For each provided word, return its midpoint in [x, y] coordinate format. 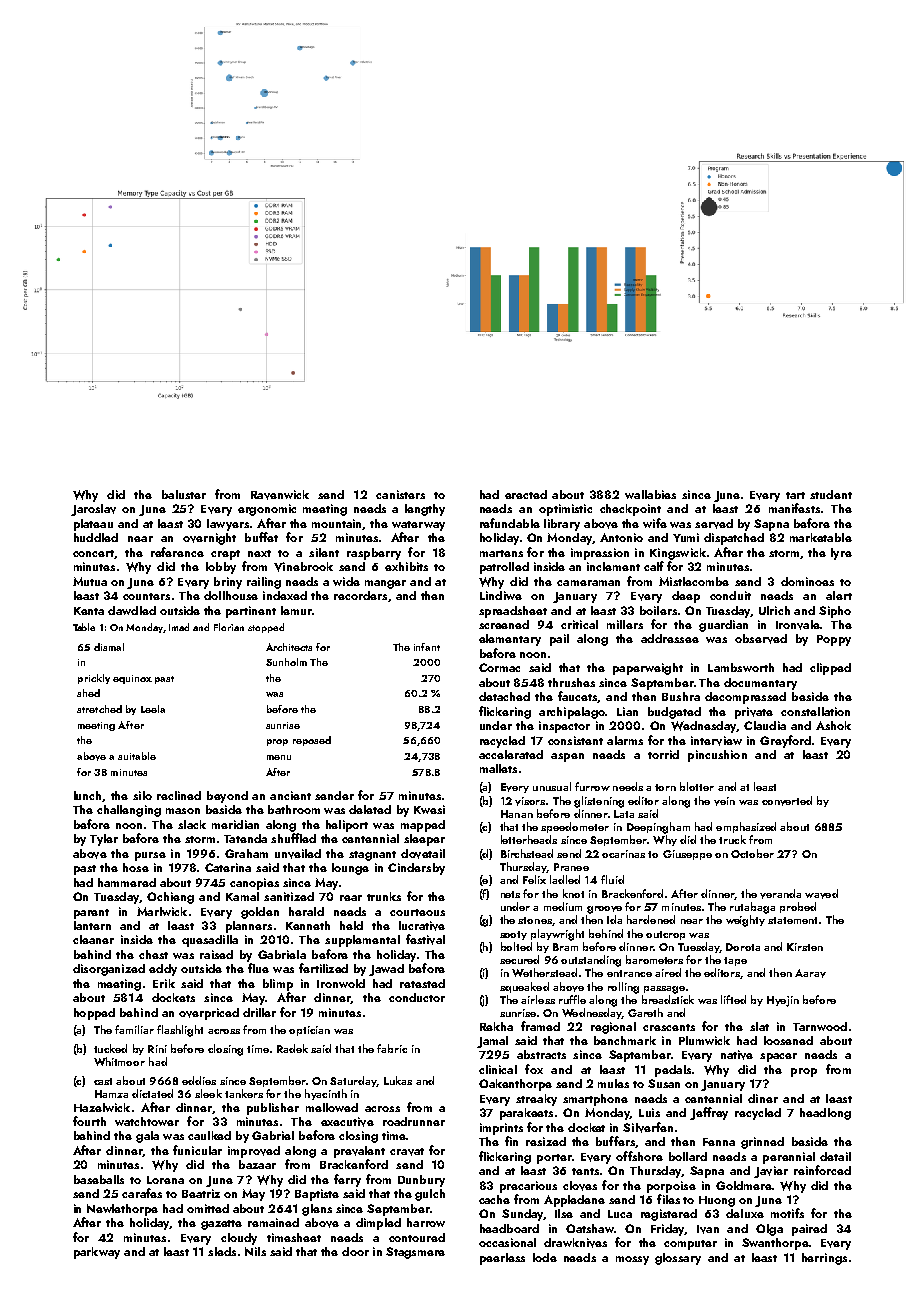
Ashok [833, 725]
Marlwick [162, 911]
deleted [370, 809]
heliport [347, 826]
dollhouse [231, 595]
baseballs [99, 1179]
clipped [830, 669]
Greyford [785, 741]
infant [427, 647]
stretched [99, 709]
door [355, 1251]
